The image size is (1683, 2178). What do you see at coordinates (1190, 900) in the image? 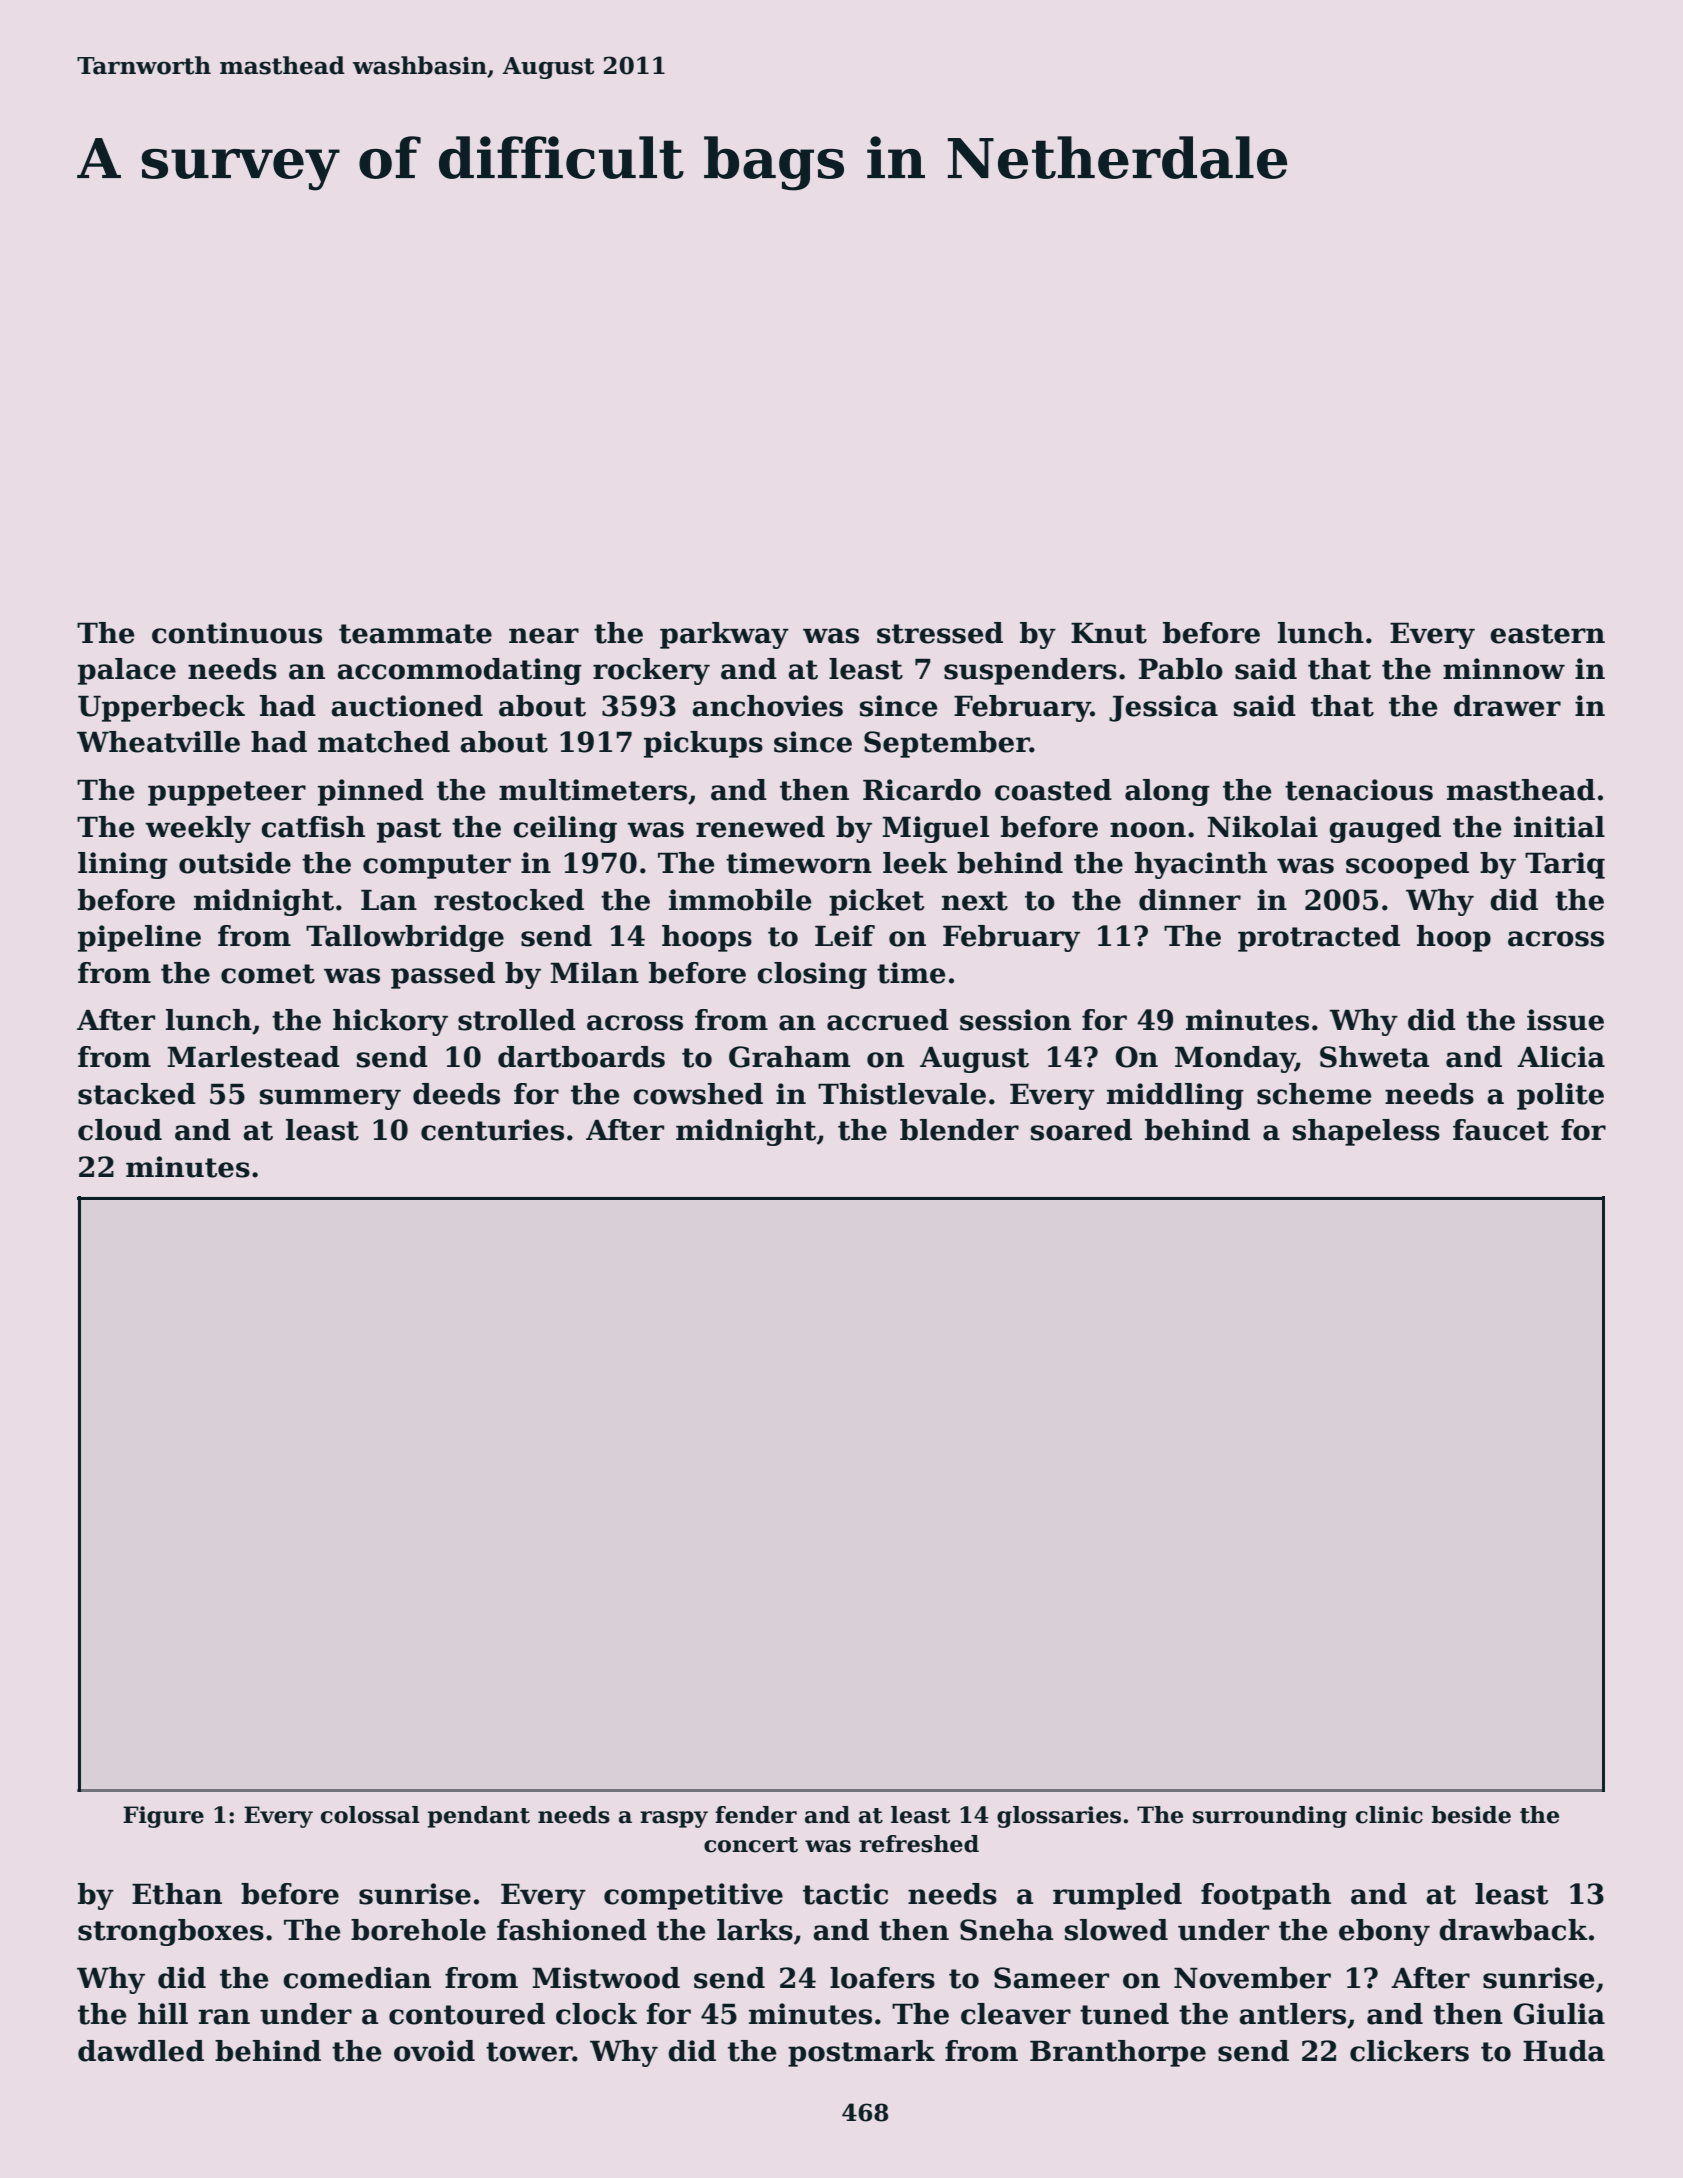
I see `dinner` at bounding box center [1190, 900].
